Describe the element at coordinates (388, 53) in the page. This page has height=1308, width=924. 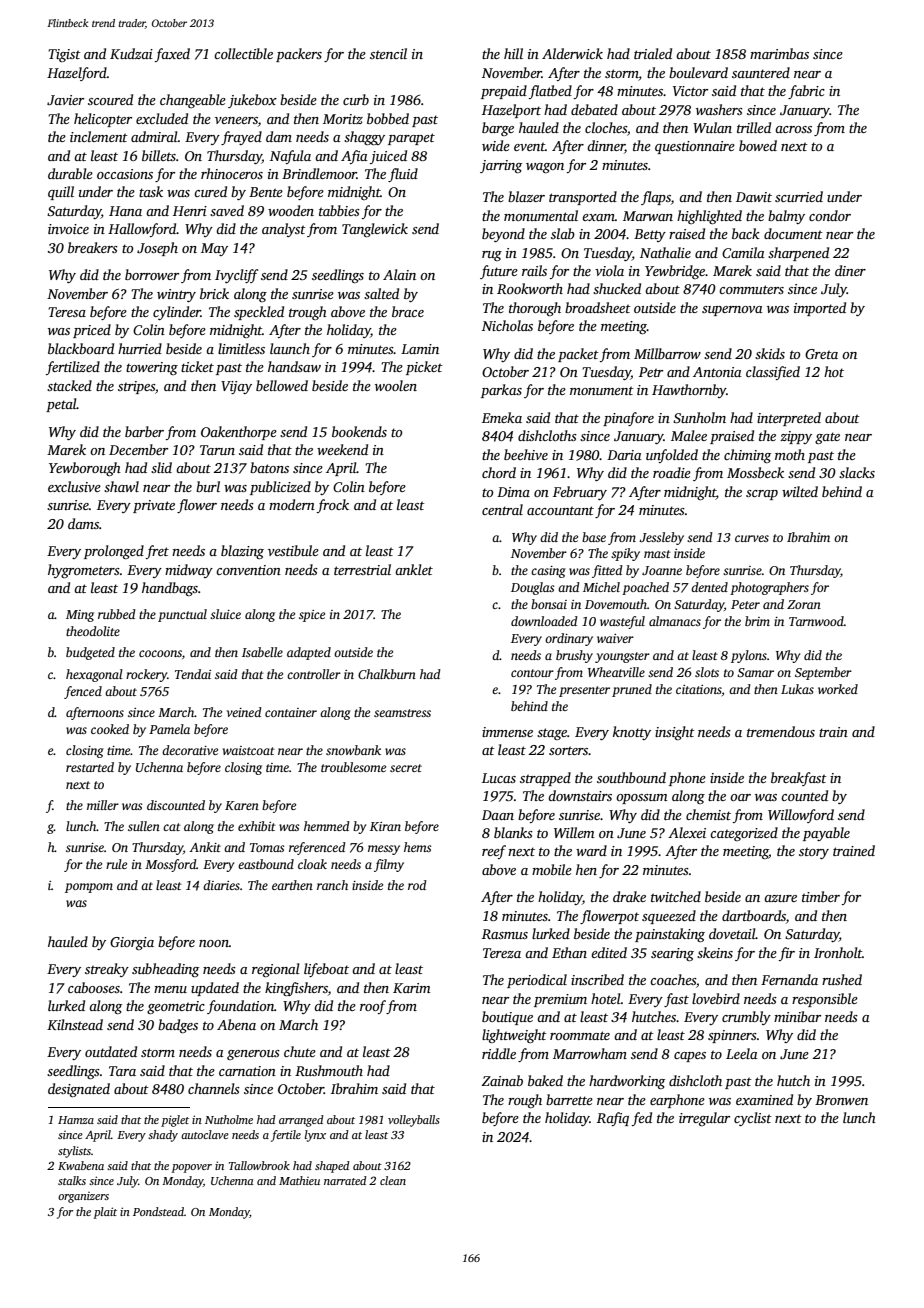
I see `stencil` at that location.
